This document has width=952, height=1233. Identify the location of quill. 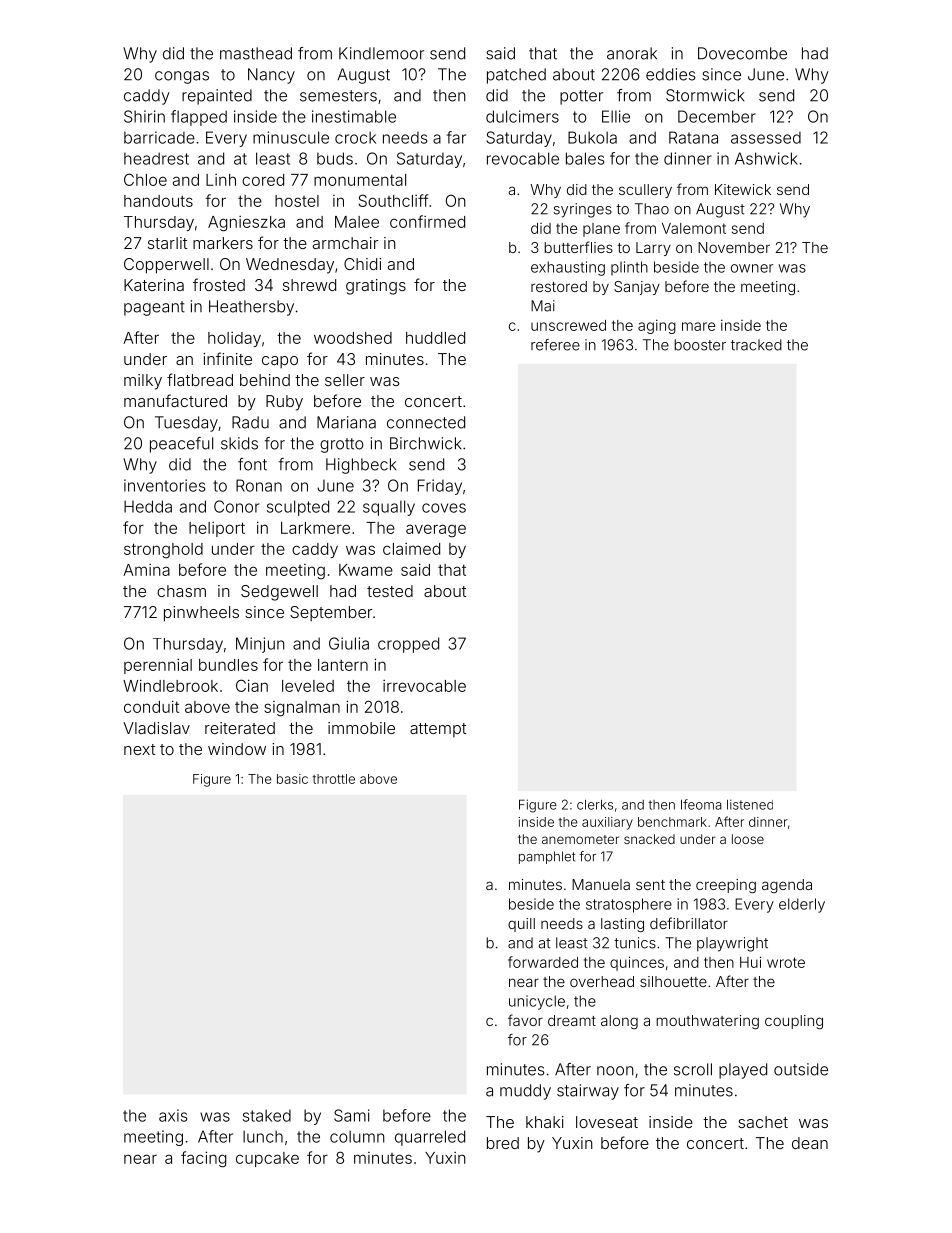
(521, 925).
